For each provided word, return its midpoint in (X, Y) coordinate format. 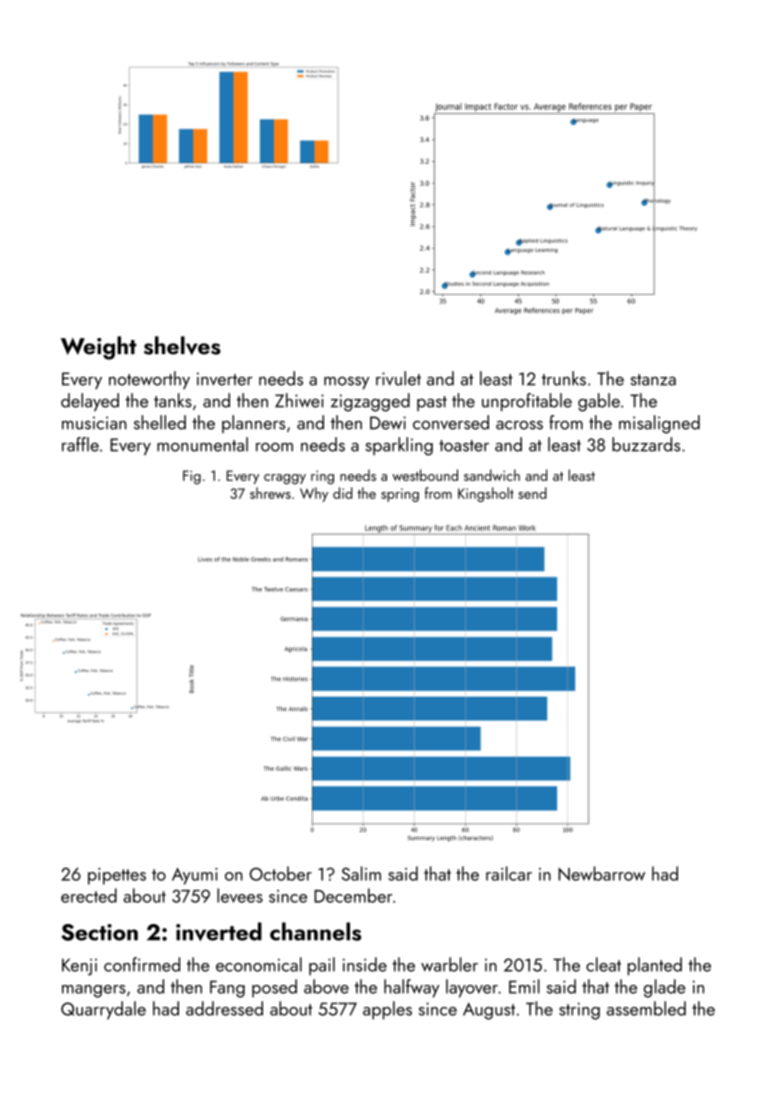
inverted (219, 931)
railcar (509, 873)
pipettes (117, 876)
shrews (270, 493)
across (519, 425)
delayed (90, 402)
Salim (361, 873)
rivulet (398, 378)
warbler (449, 964)
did (342, 493)
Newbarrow (601, 873)
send (532, 493)
